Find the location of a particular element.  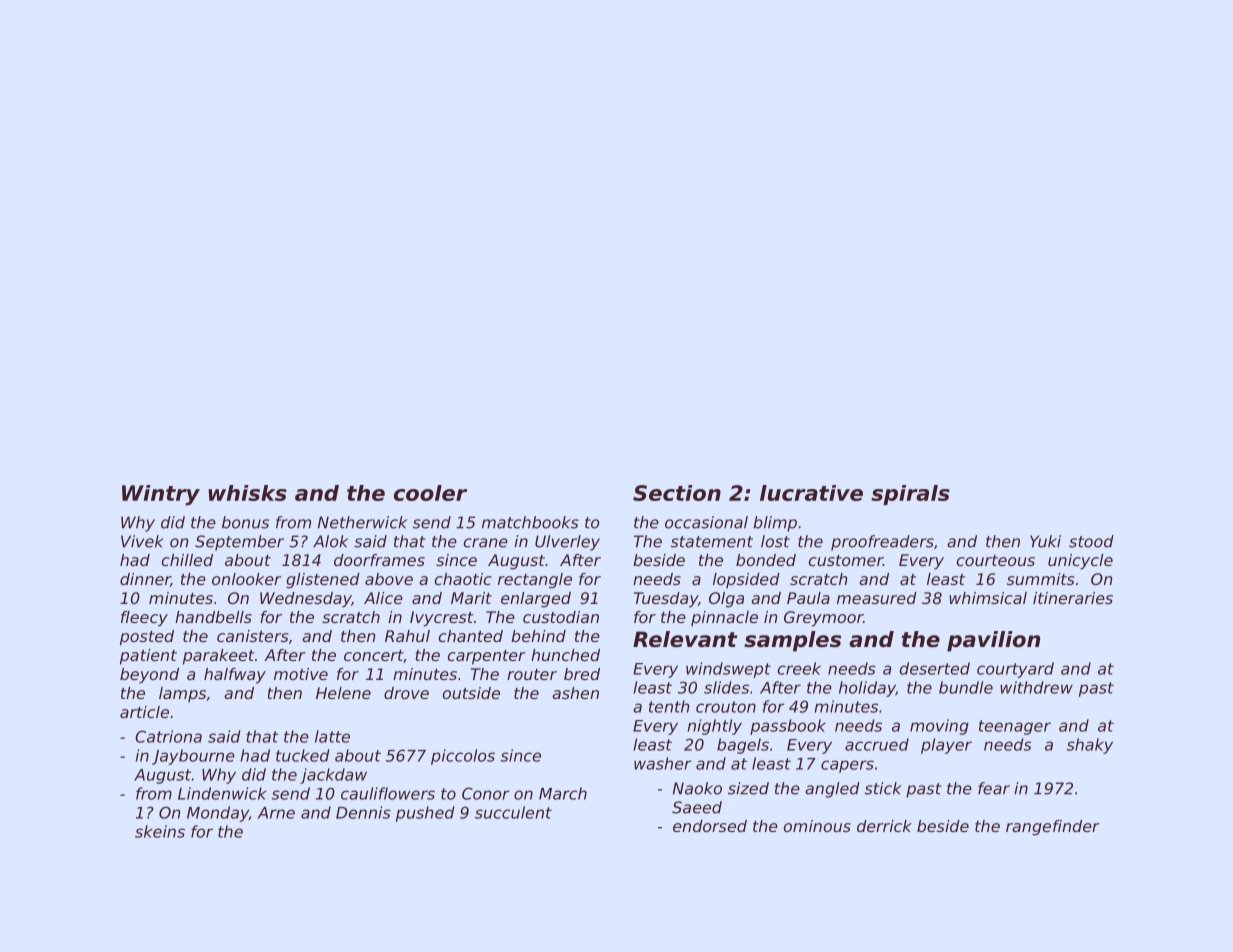

bred is located at coordinates (582, 674).
